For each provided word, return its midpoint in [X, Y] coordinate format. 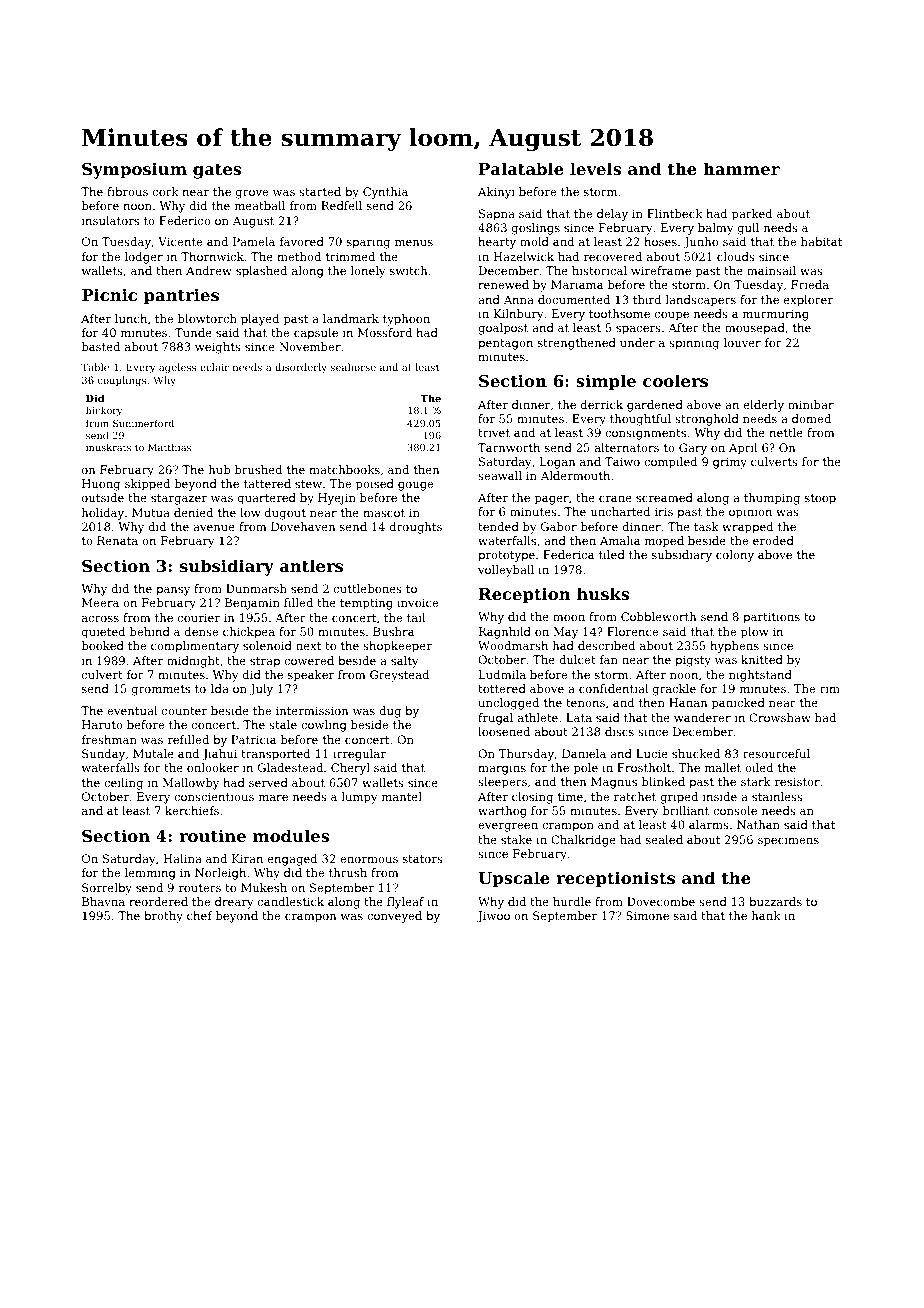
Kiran [247, 858]
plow [755, 633]
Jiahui [219, 755]
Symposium [134, 170]
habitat [821, 241]
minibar [811, 404]
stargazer [179, 499]
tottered [502, 688]
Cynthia [385, 193]
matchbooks [344, 469]
